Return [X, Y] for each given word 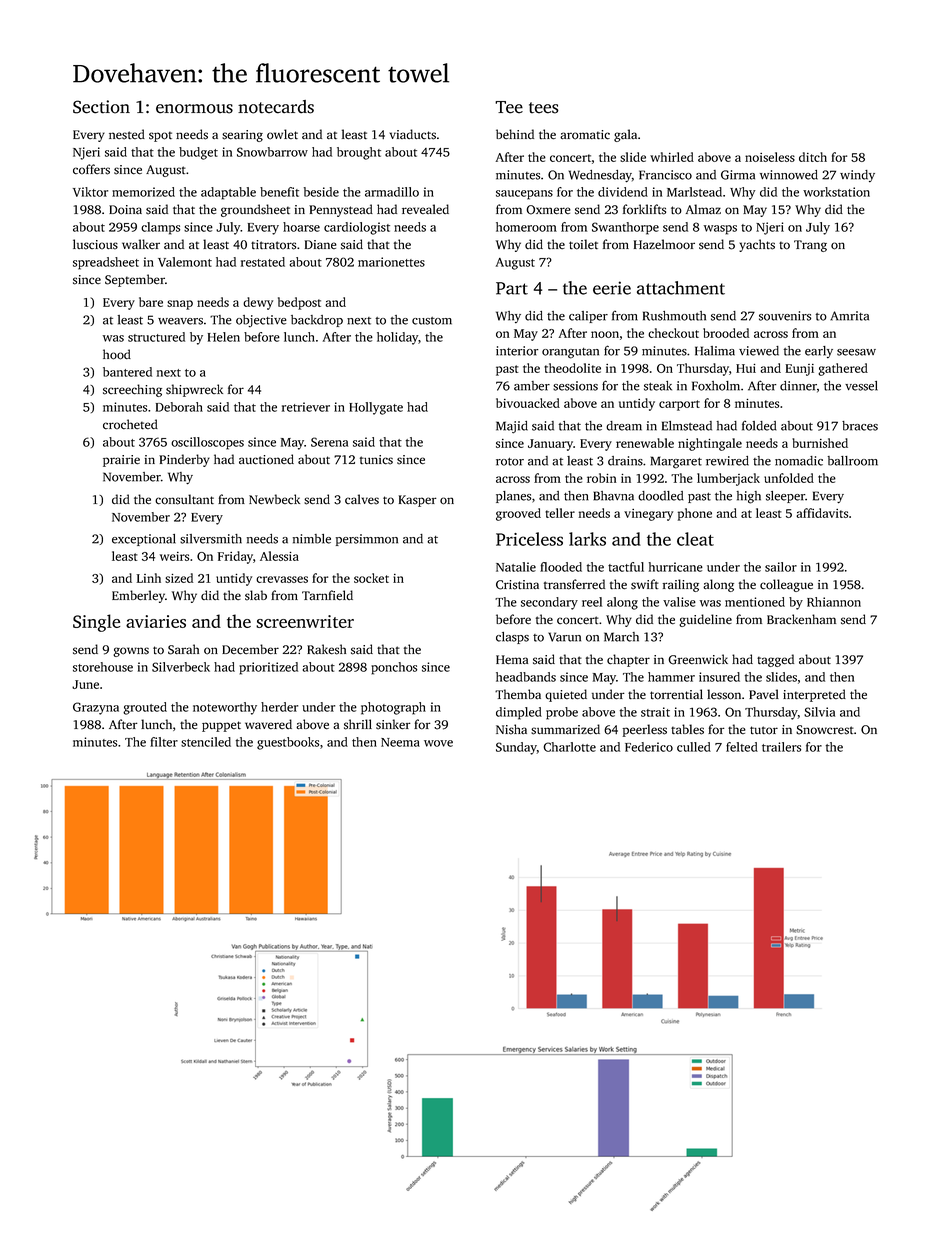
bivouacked [528, 403]
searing [242, 136]
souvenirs [785, 316]
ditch [813, 157]
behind [515, 134]
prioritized [268, 668]
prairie [121, 461]
